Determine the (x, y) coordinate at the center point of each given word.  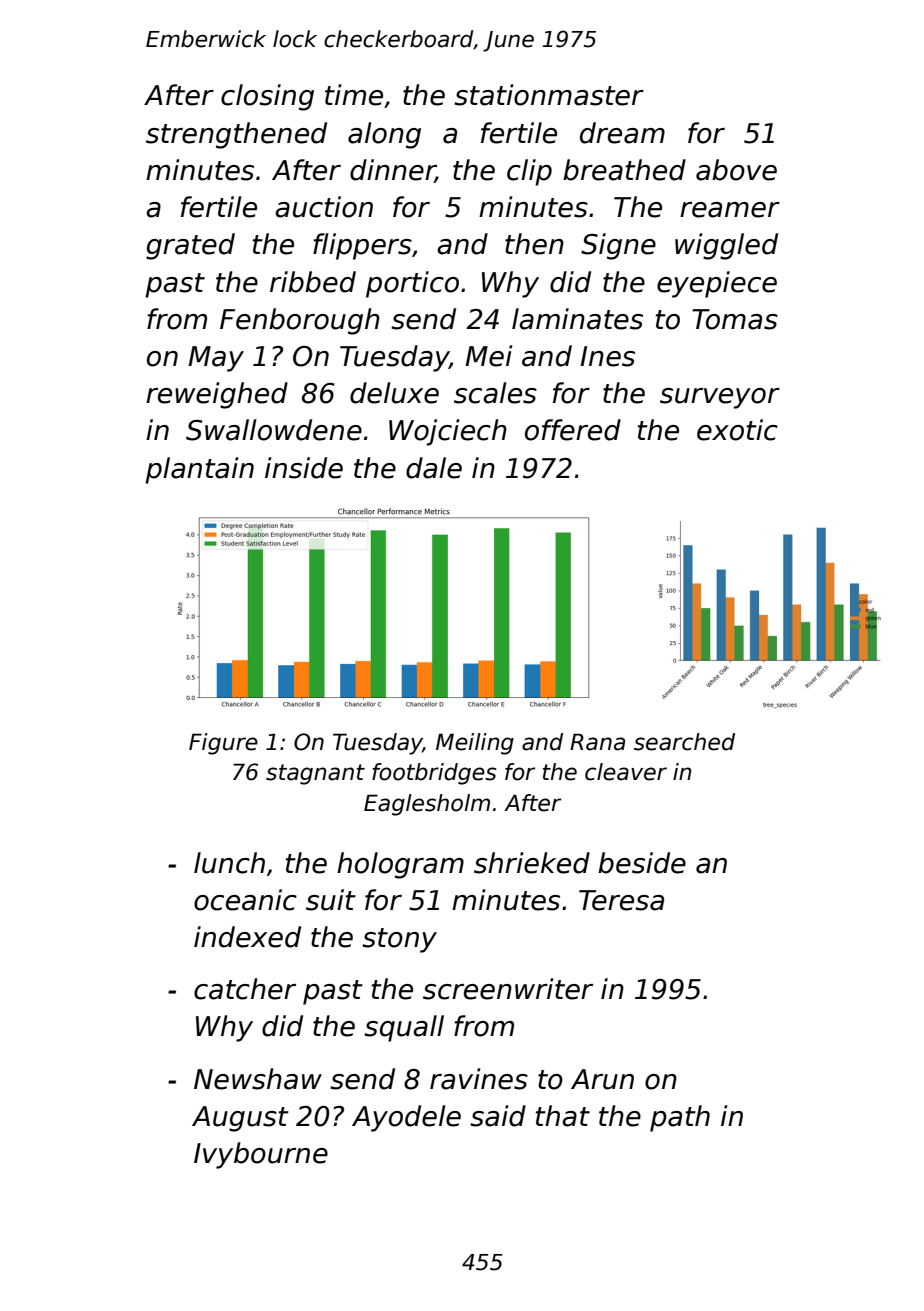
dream (622, 133)
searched (684, 742)
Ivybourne (261, 1155)
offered (573, 430)
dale (434, 468)
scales (495, 393)
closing (267, 97)
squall (404, 1028)
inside (304, 468)
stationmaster (549, 95)
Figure (223, 744)
